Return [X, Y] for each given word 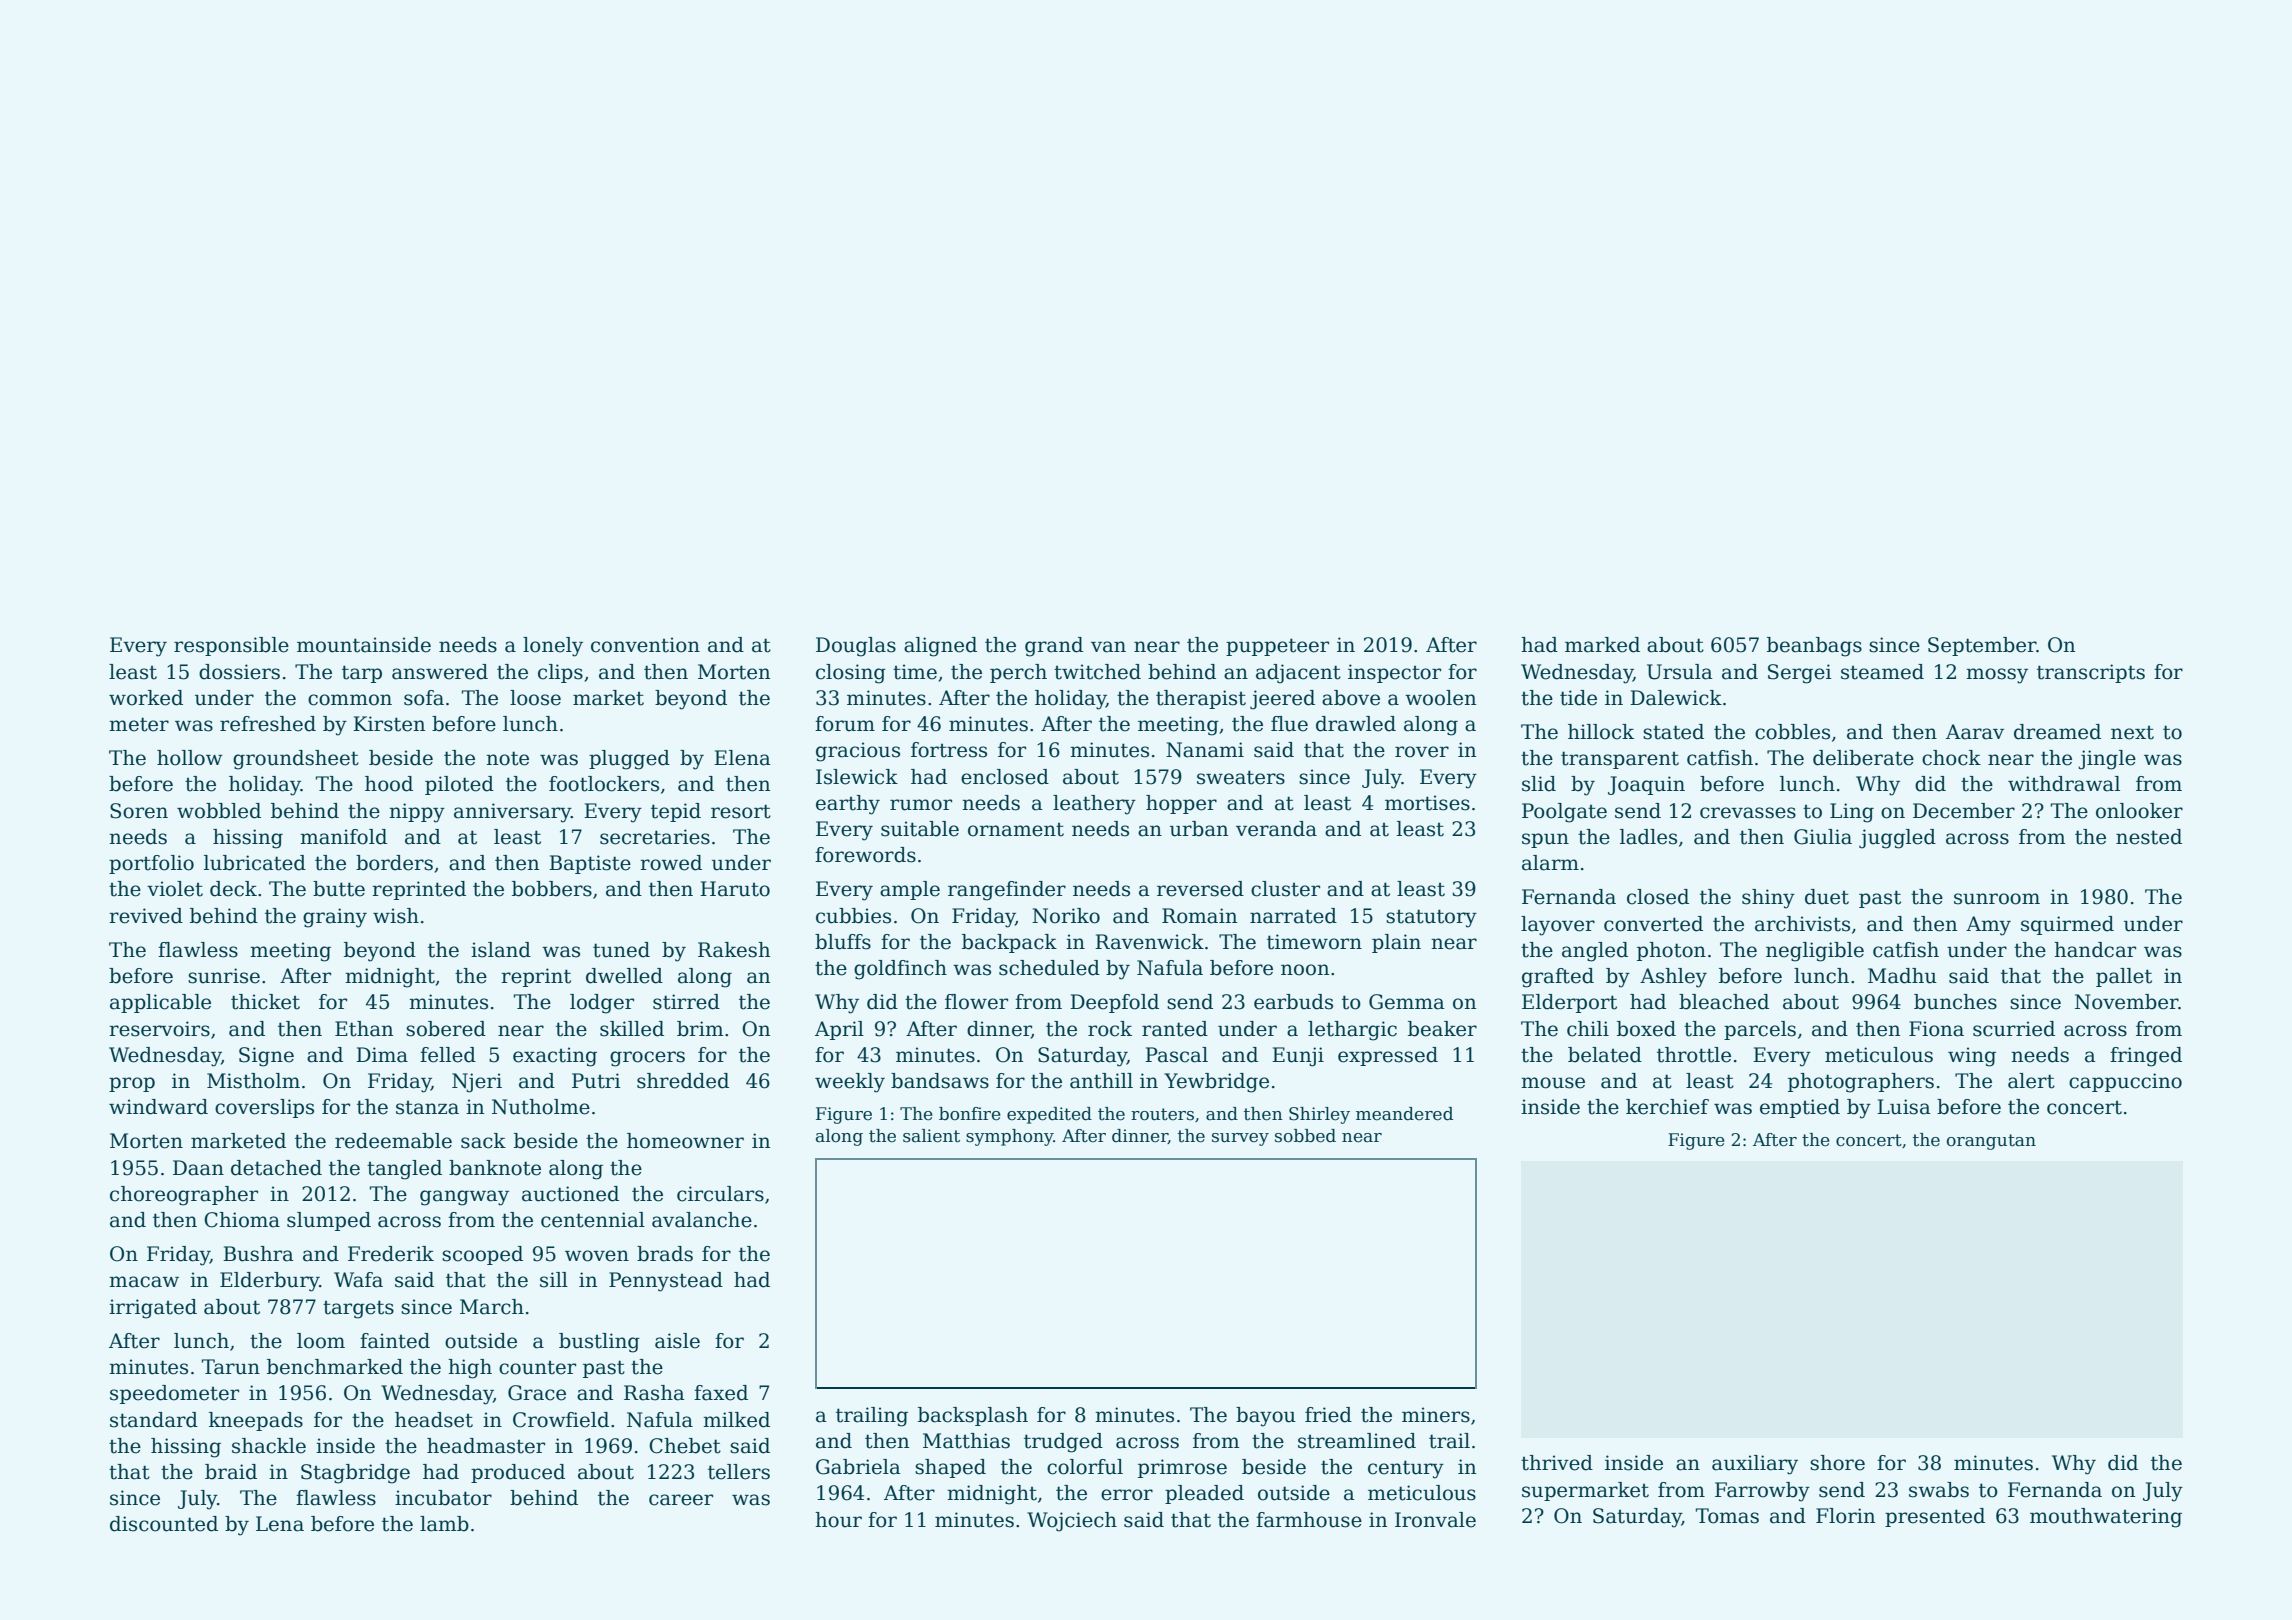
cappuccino [2125, 1082]
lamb [444, 1524]
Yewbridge [1216, 1083]
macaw [144, 1282]
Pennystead [666, 1282]
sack [483, 1141]
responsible [231, 646]
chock [1951, 758]
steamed [1882, 672]
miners [1436, 1415]
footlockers [604, 784]
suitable [920, 829]
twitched [1097, 672]
